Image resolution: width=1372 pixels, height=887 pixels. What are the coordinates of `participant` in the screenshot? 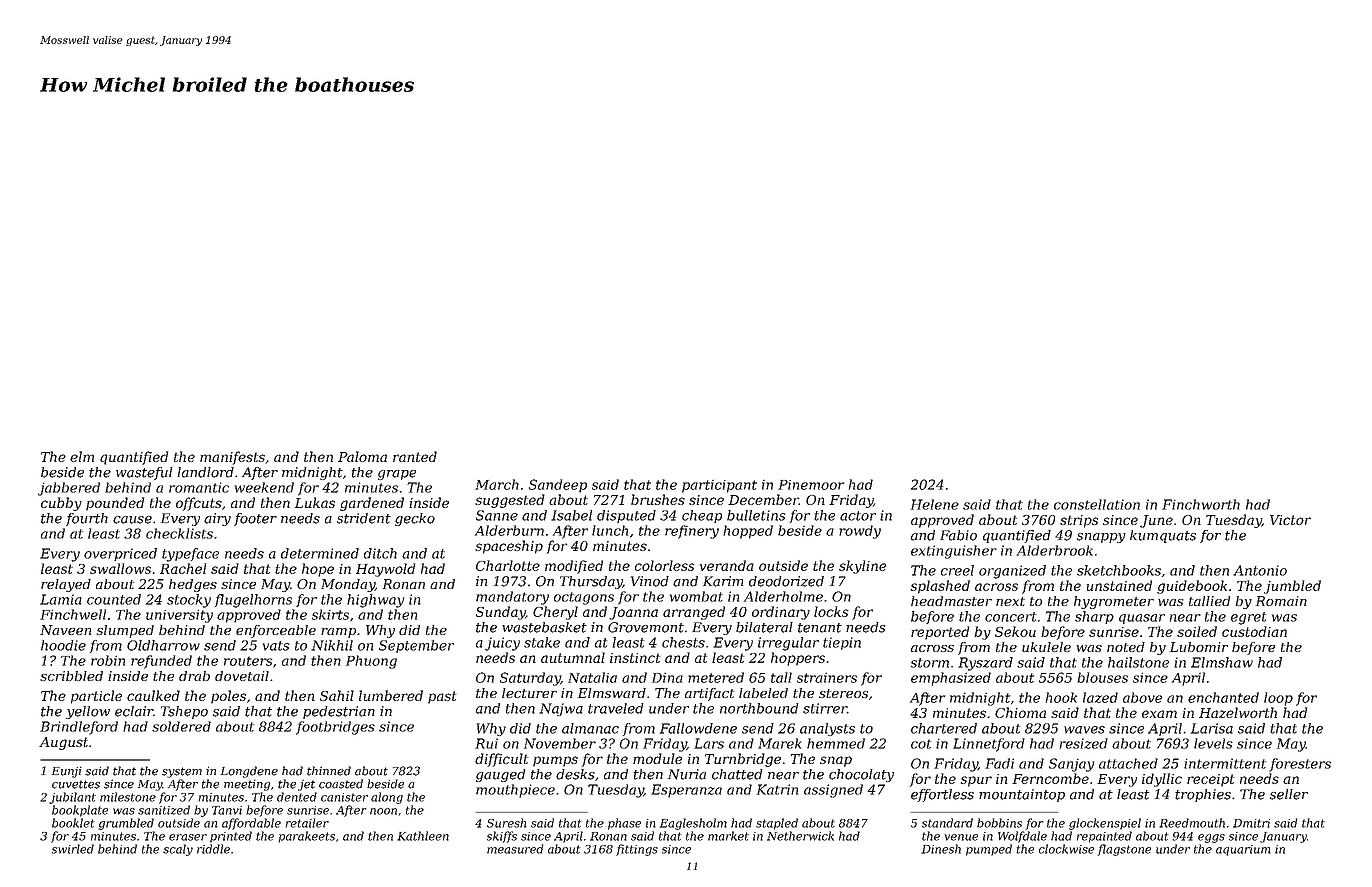 It's located at (719, 486).
